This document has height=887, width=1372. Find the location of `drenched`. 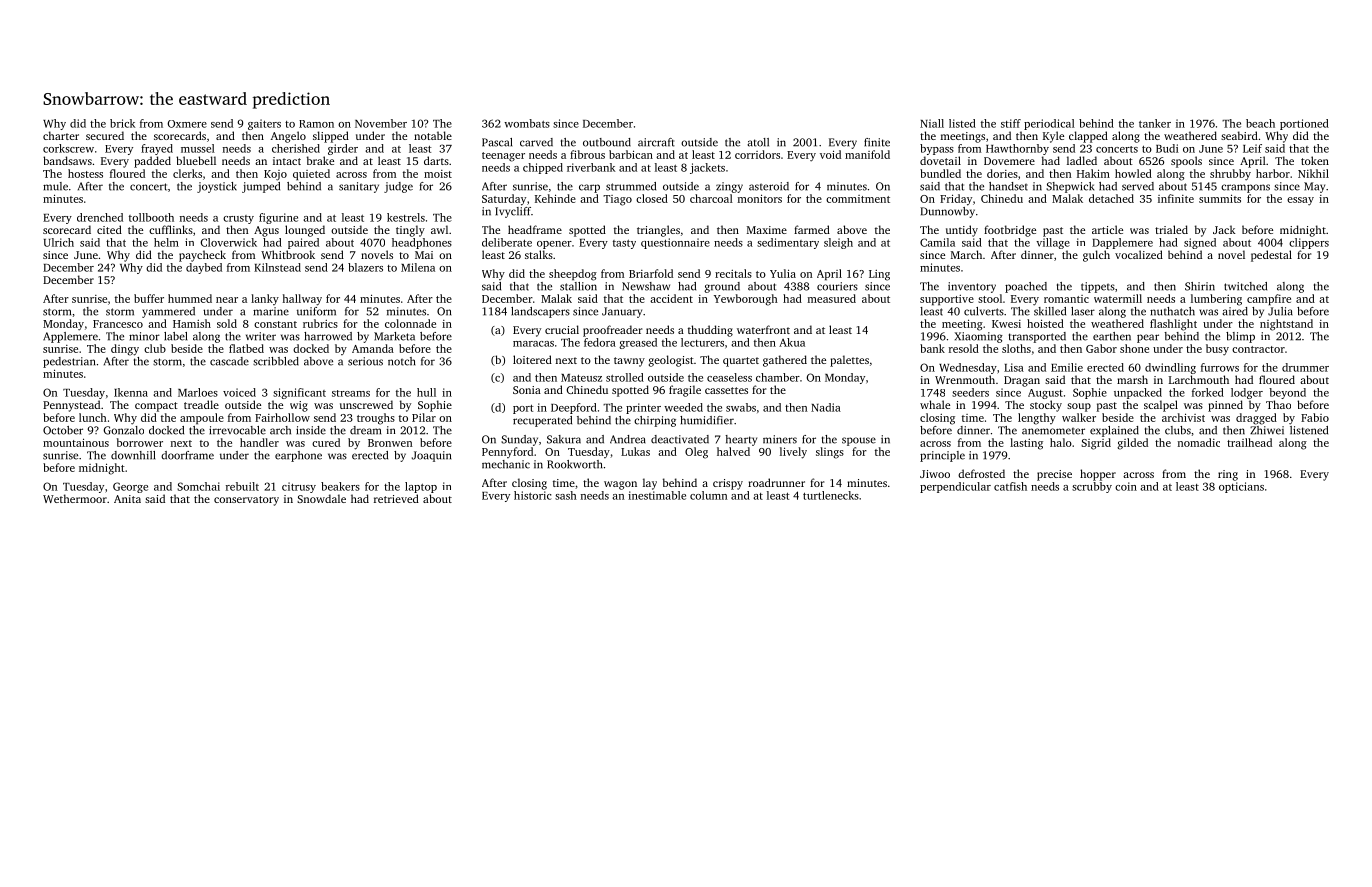

drenched is located at coordinates (100, 217).
